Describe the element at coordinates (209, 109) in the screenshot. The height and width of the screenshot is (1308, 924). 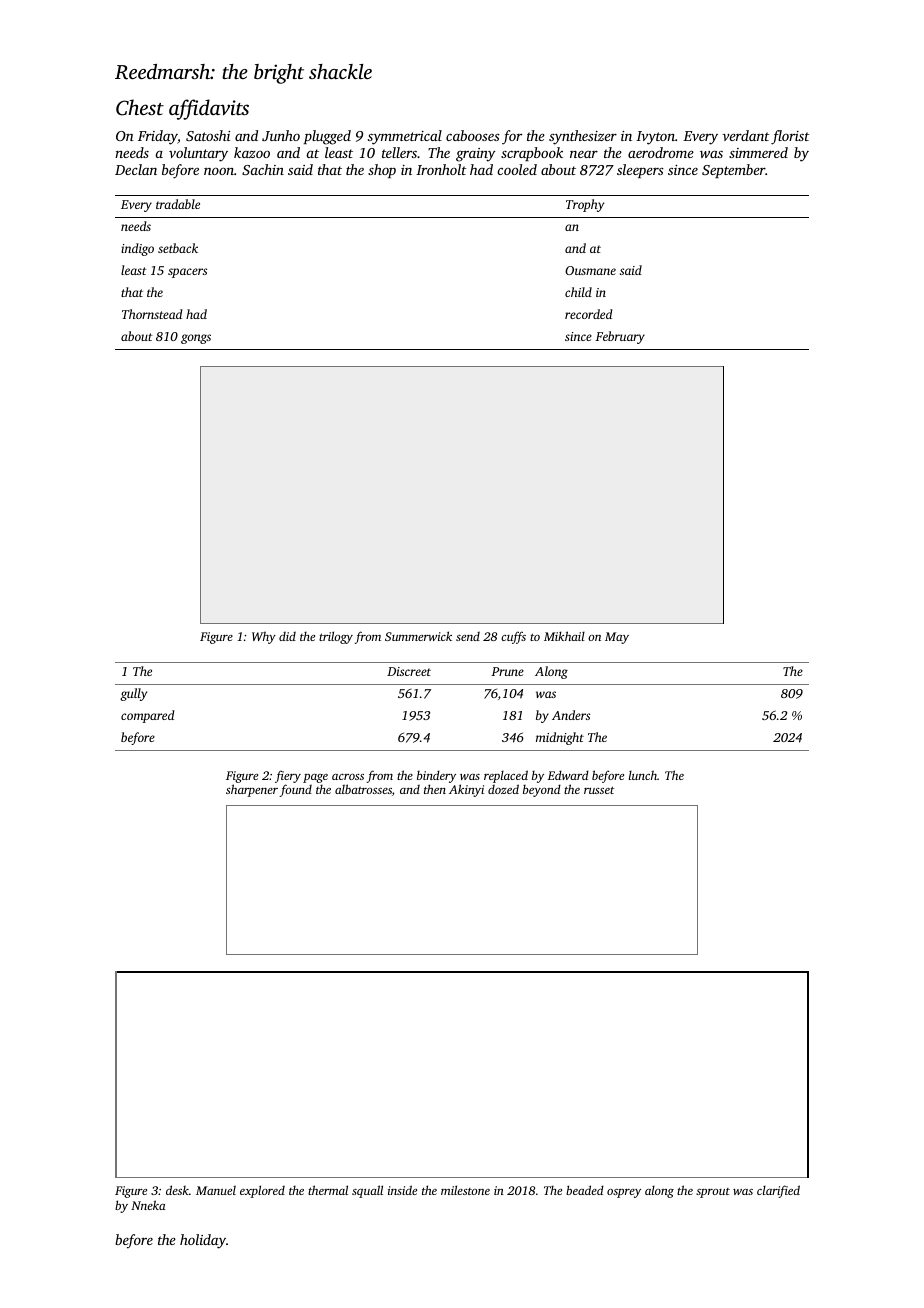
I see `affidavits` at that location.
